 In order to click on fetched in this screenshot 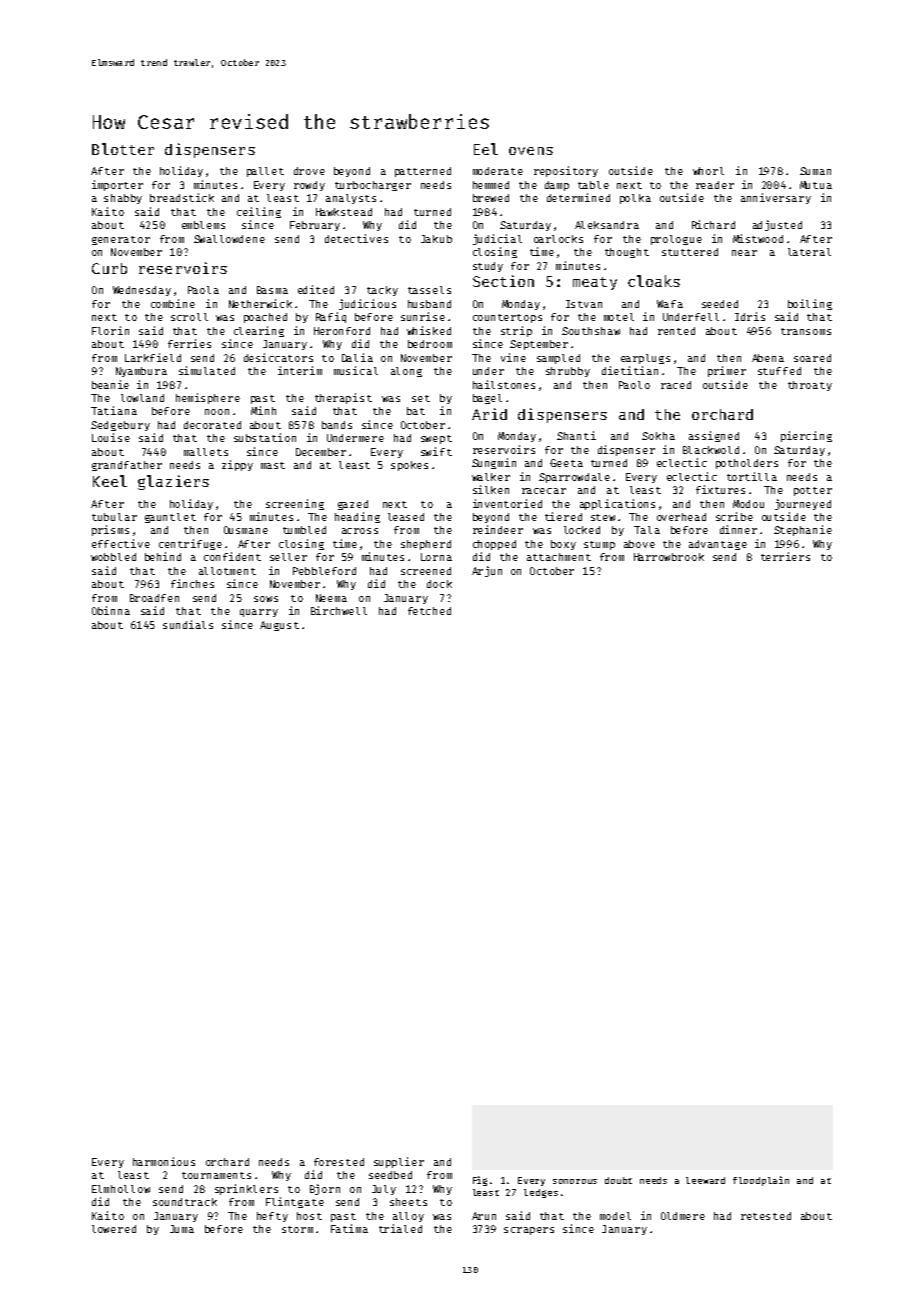, I will do `click(429, 611)`.
